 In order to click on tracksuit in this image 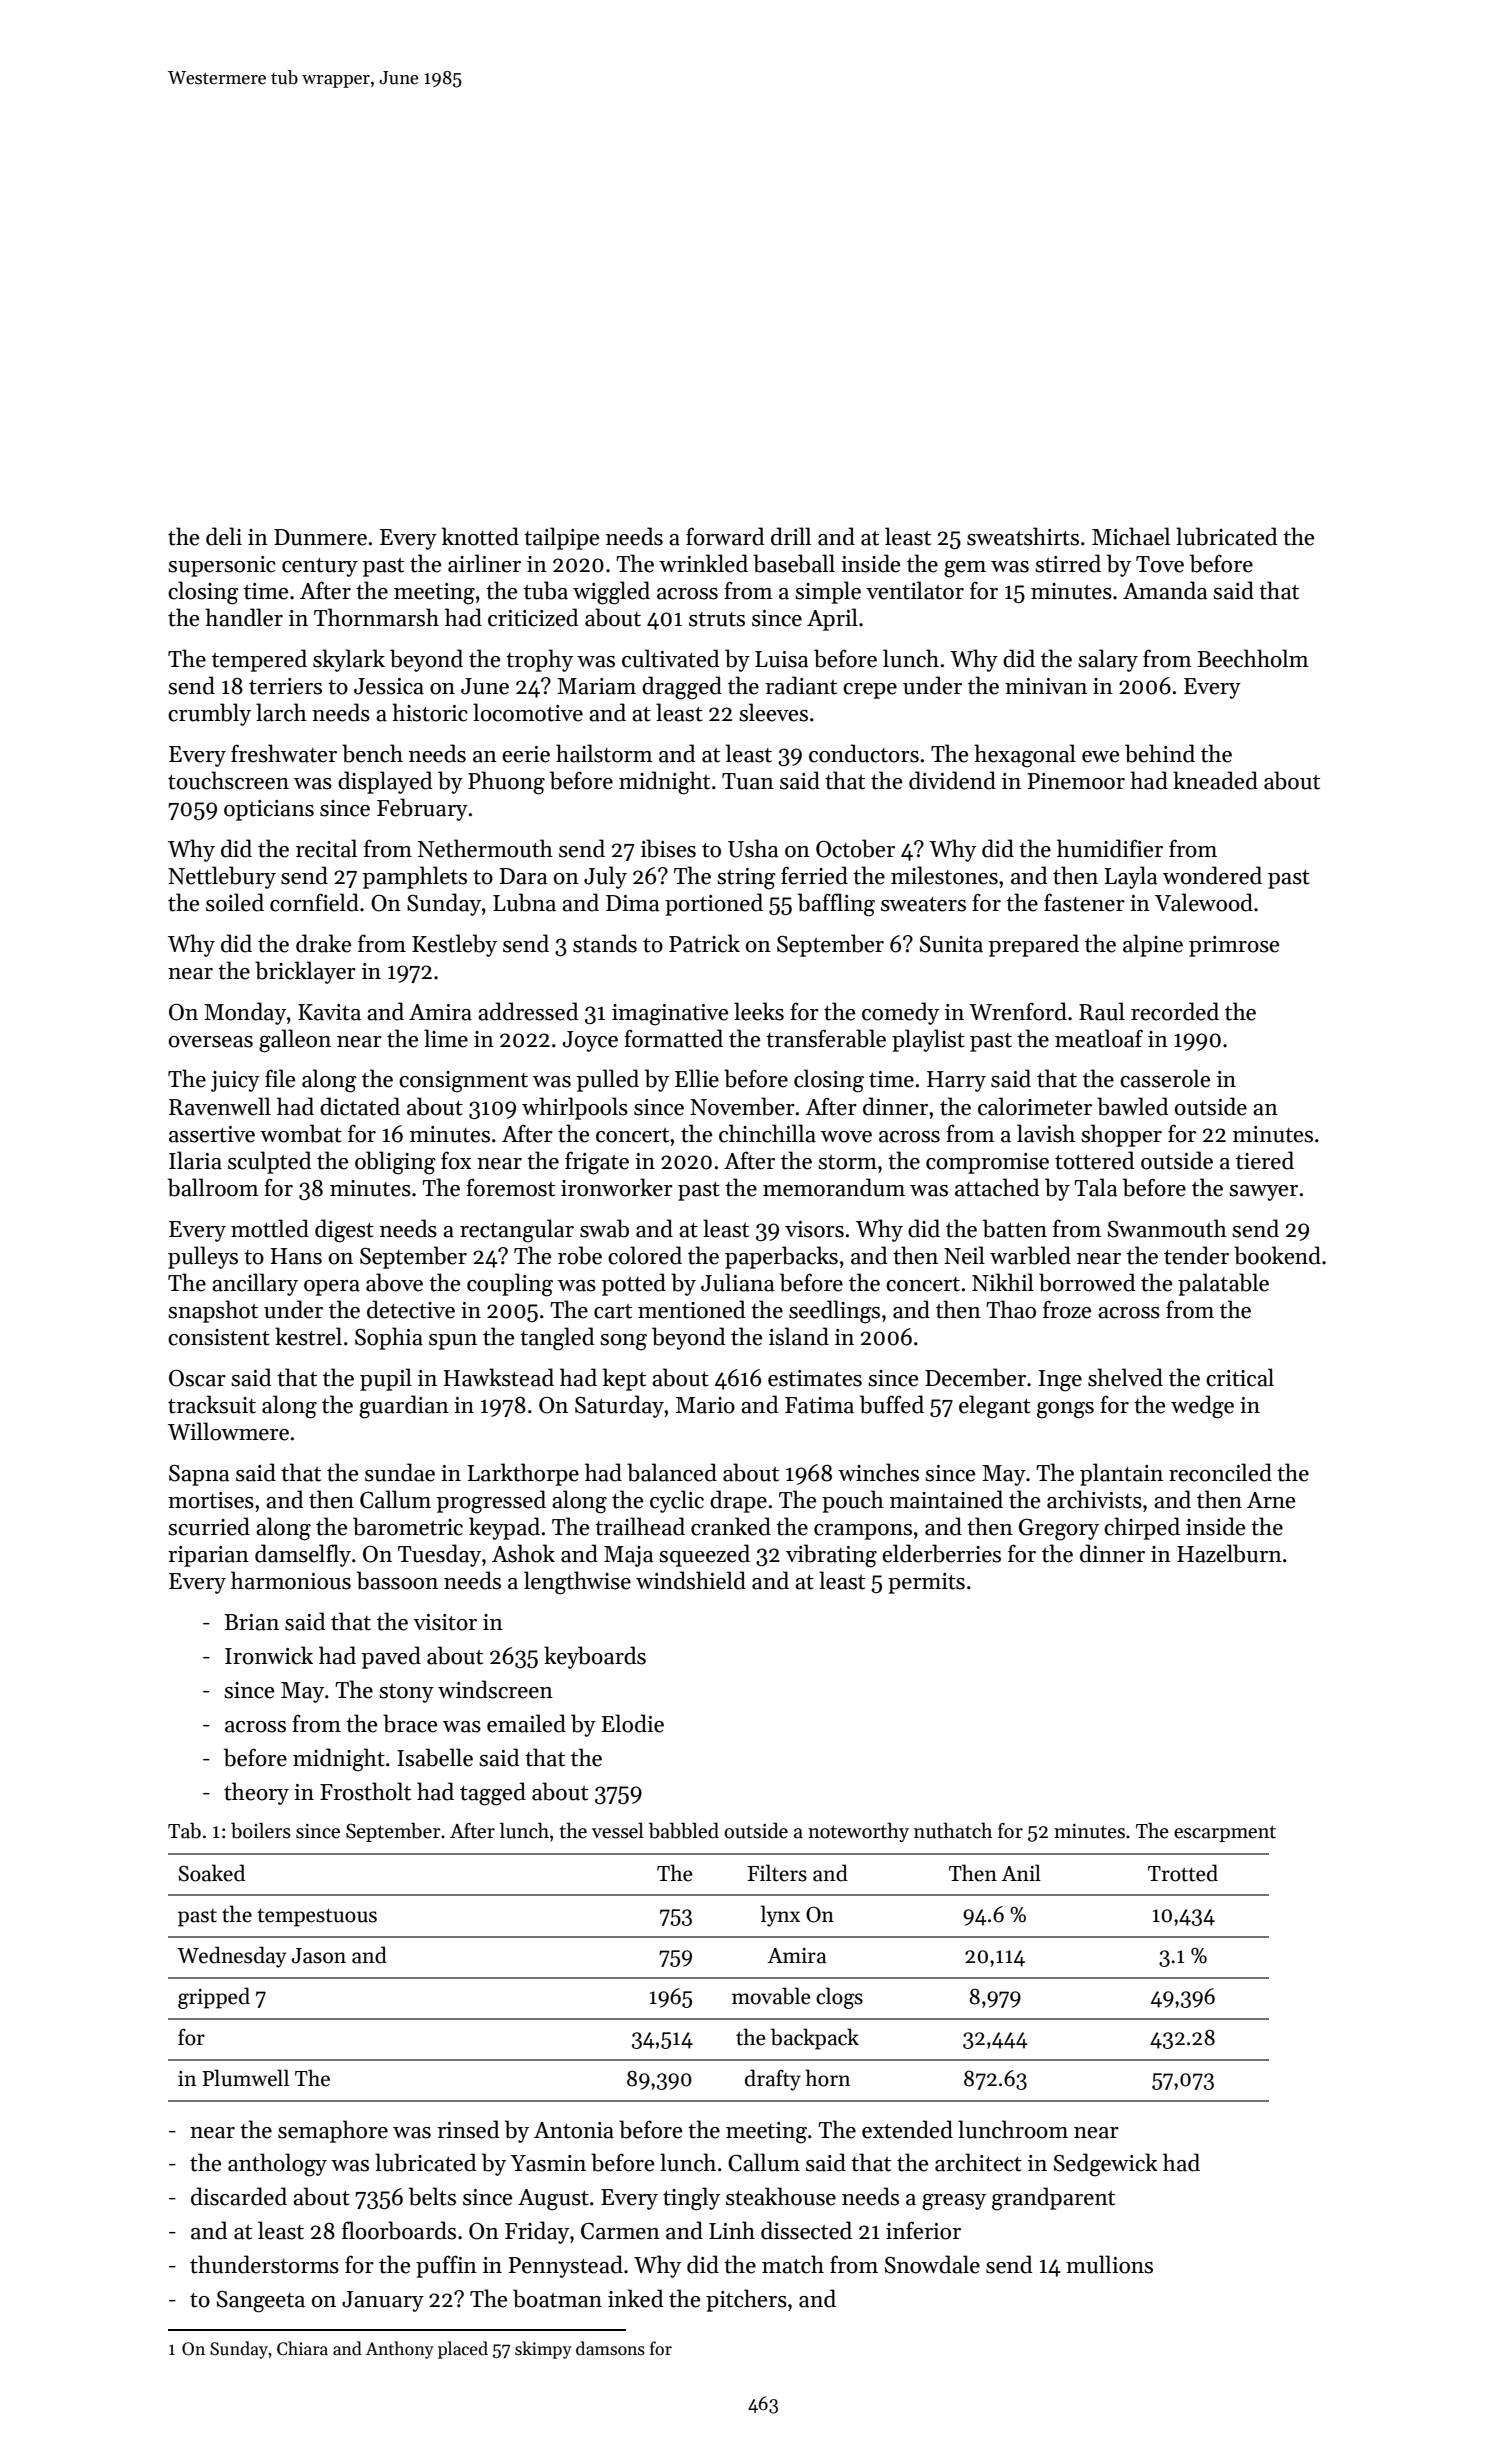, I will do `click(212, 1404)`.
